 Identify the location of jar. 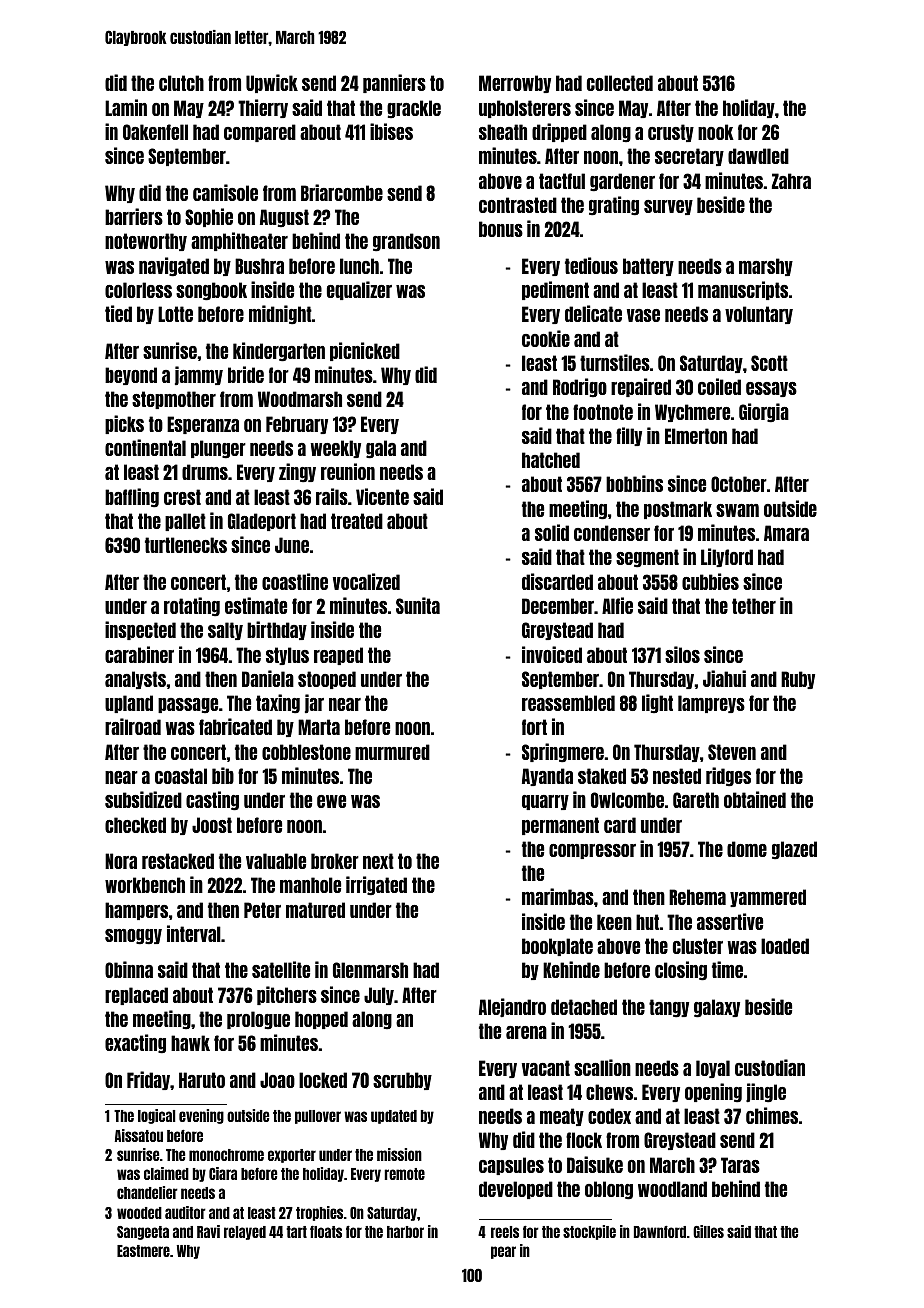
(314, 703).
